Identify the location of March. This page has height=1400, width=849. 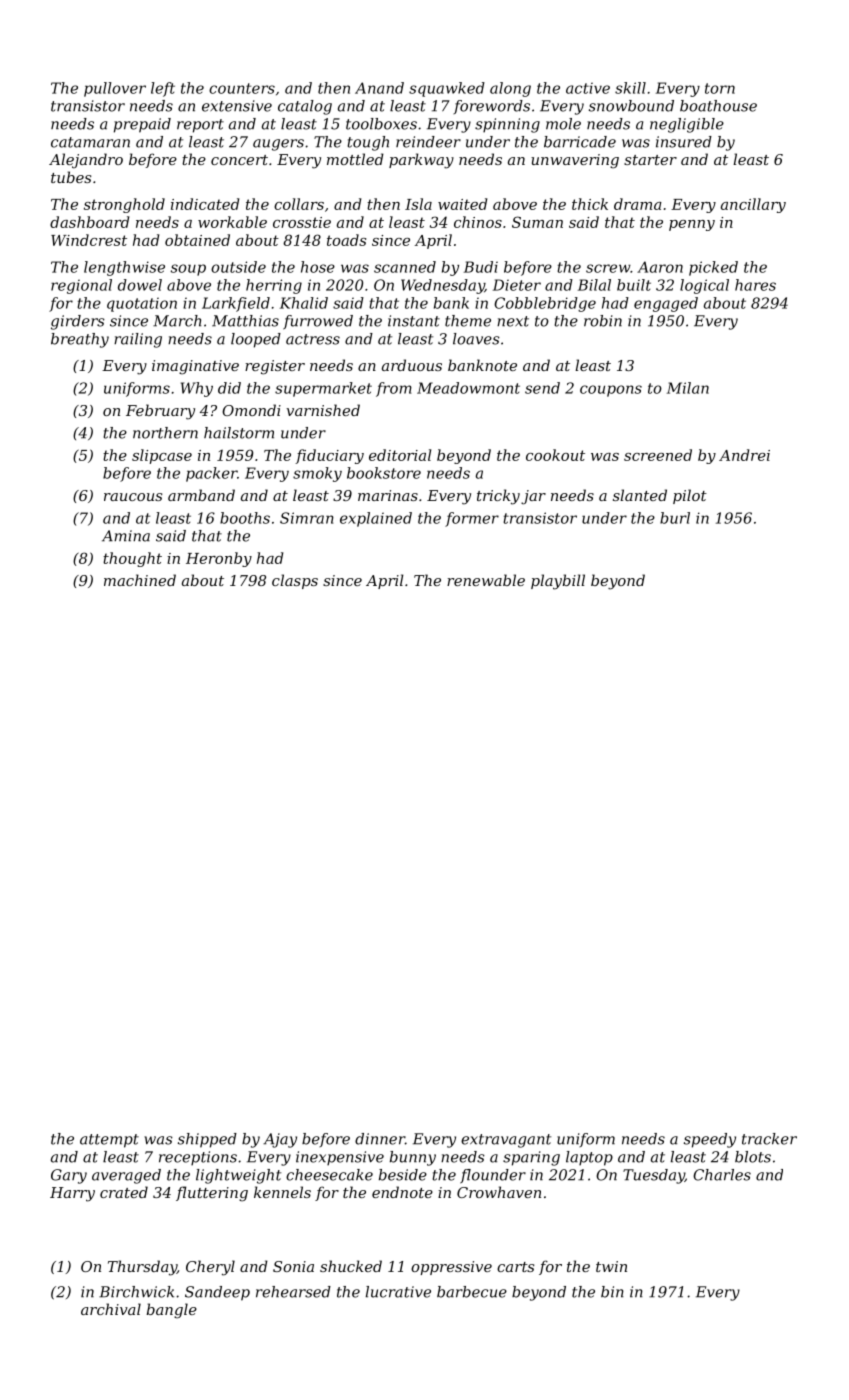
(177, 321).
